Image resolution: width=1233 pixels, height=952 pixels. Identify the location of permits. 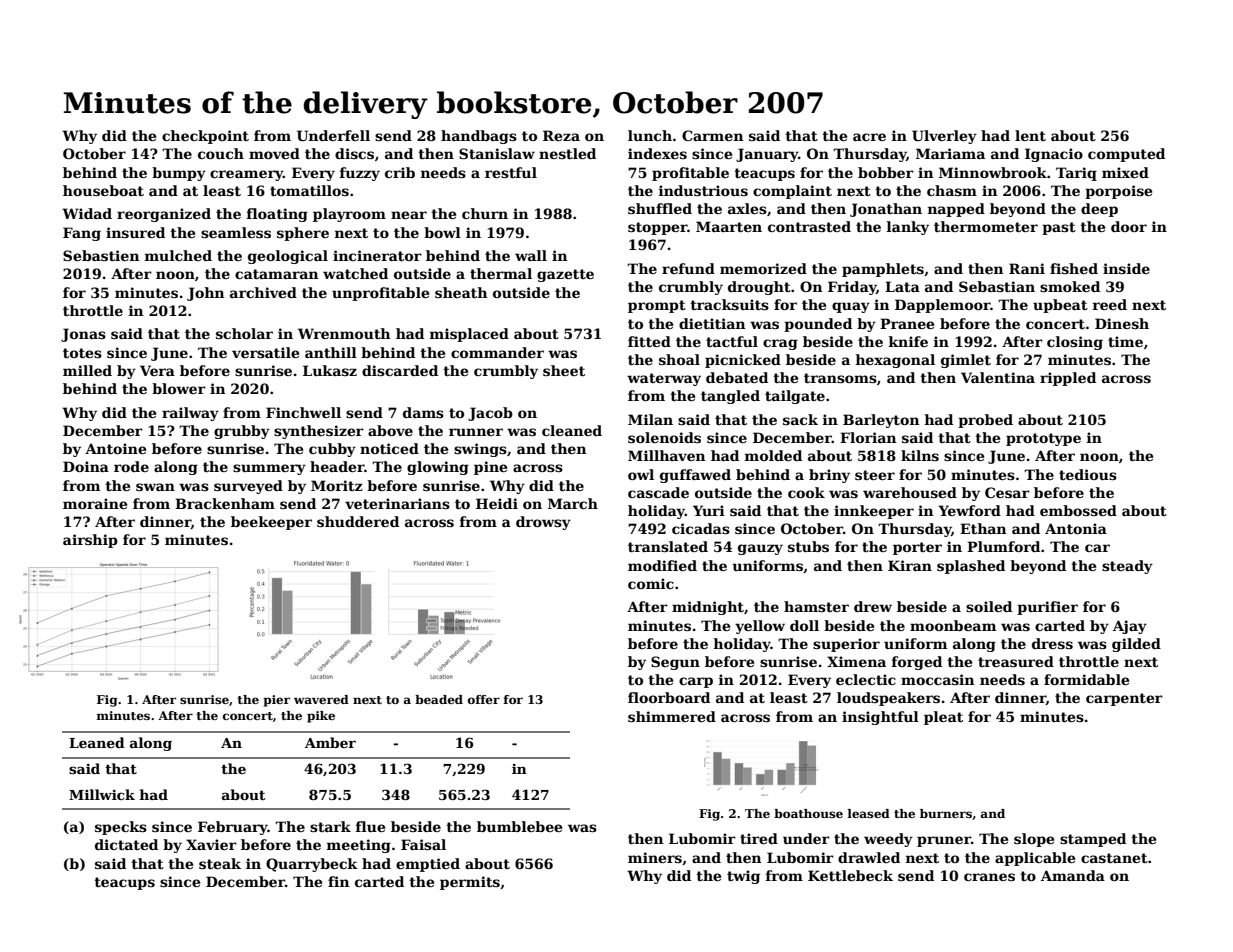
(470, 883).
